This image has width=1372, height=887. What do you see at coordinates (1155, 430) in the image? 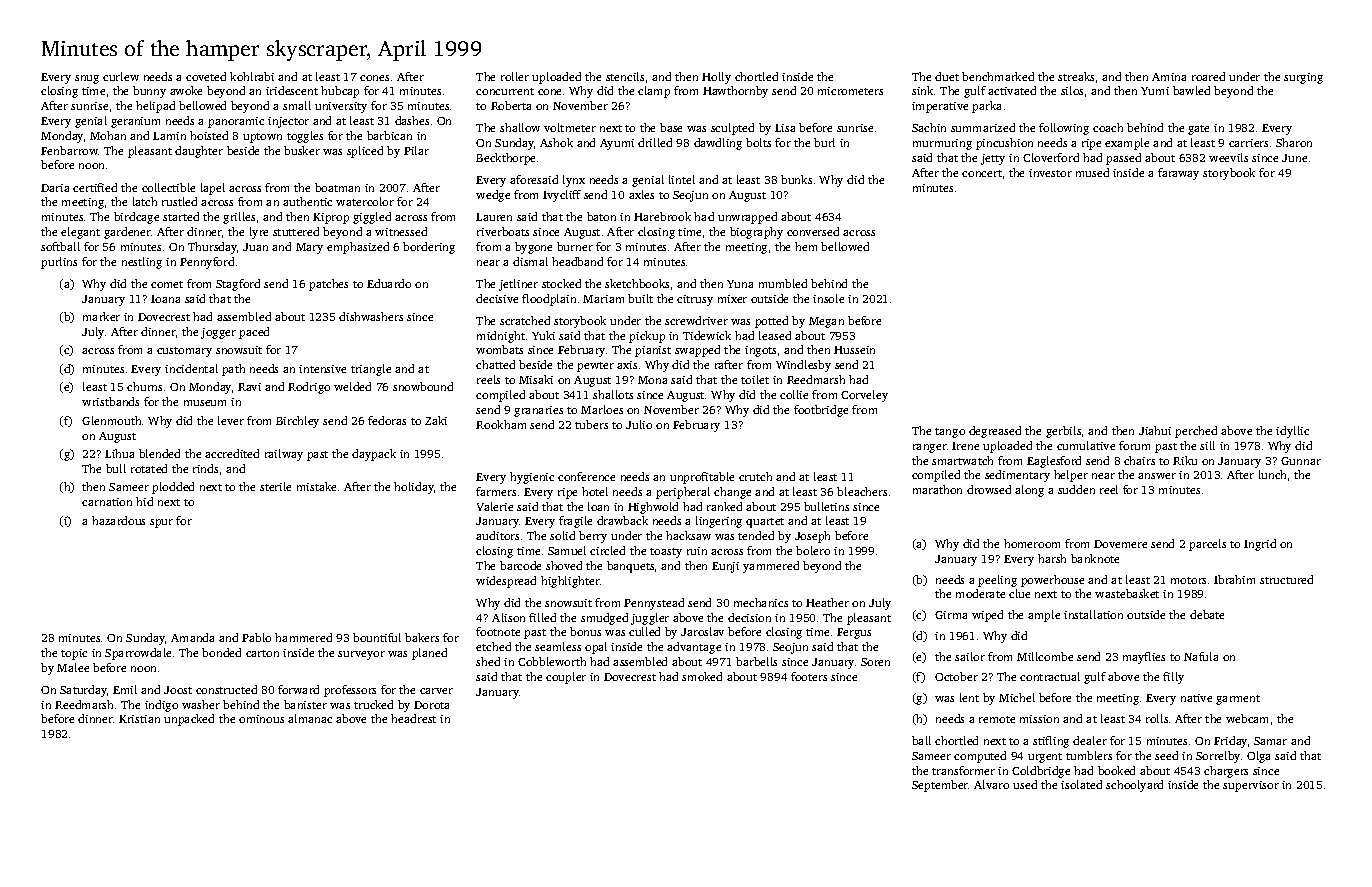
I see `Jiahui` at bounding box center [1155, 430].
